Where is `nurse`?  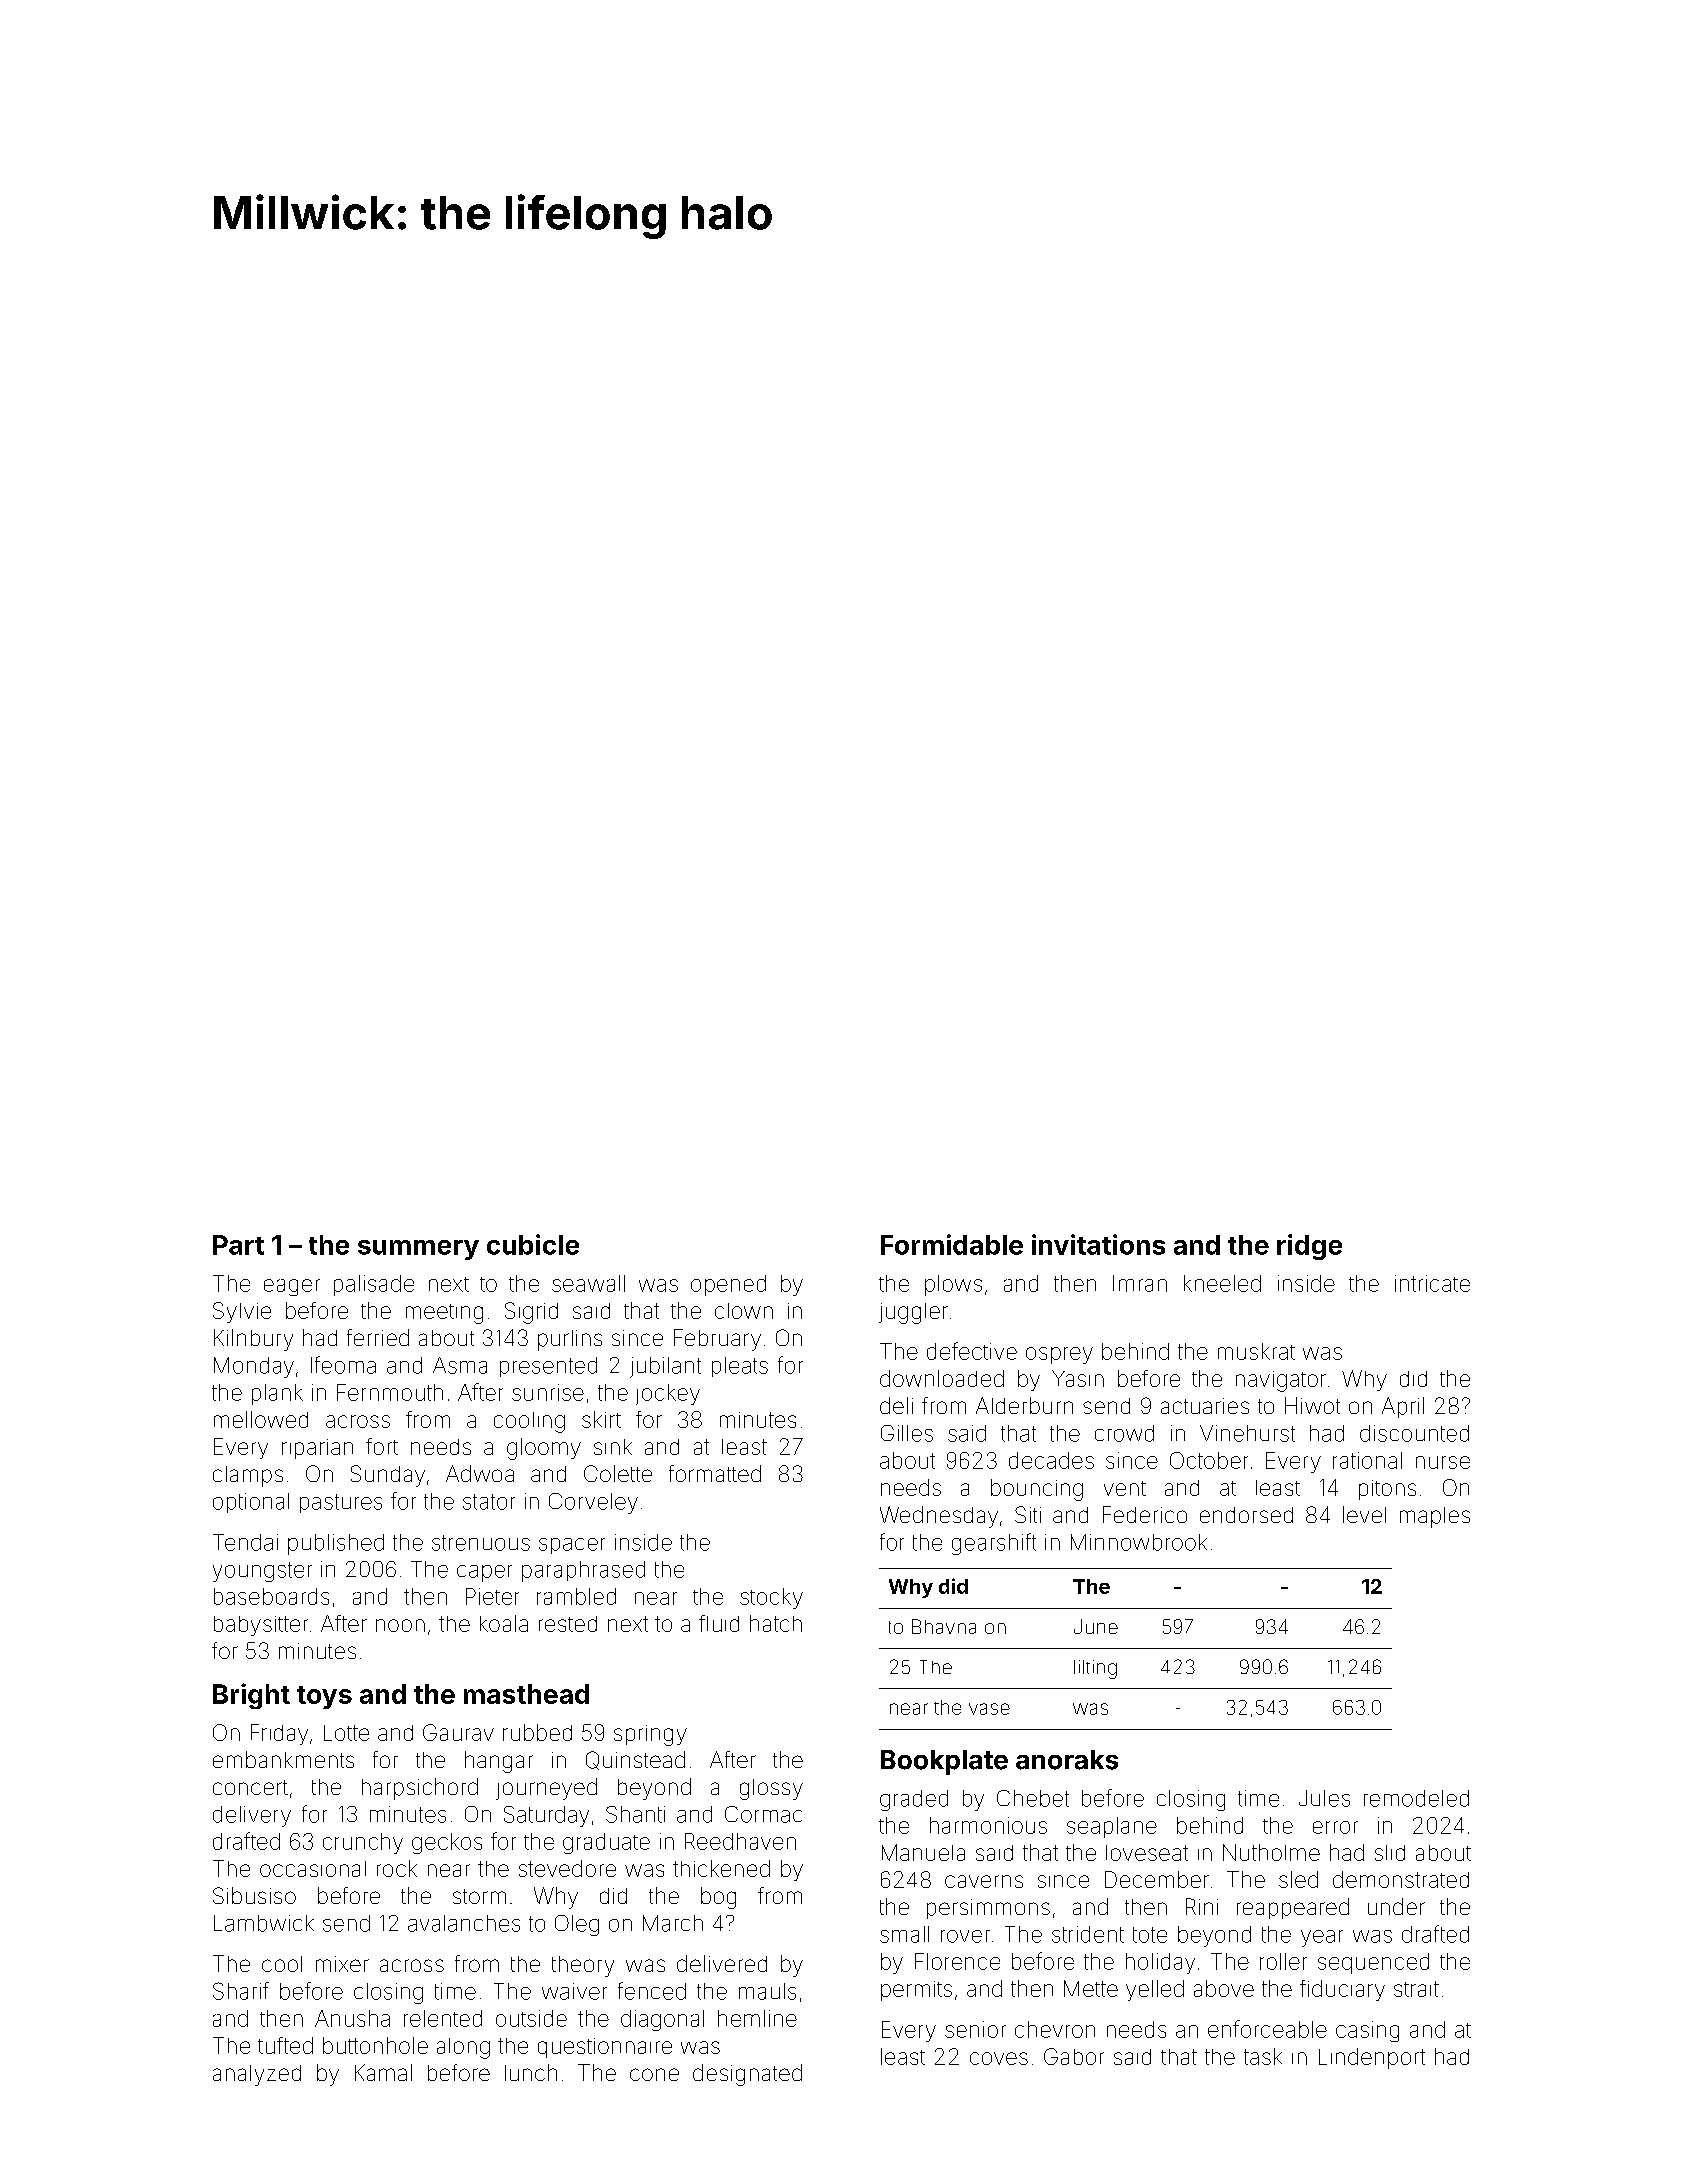 nurse is located at coordinates (1443, 1462).
